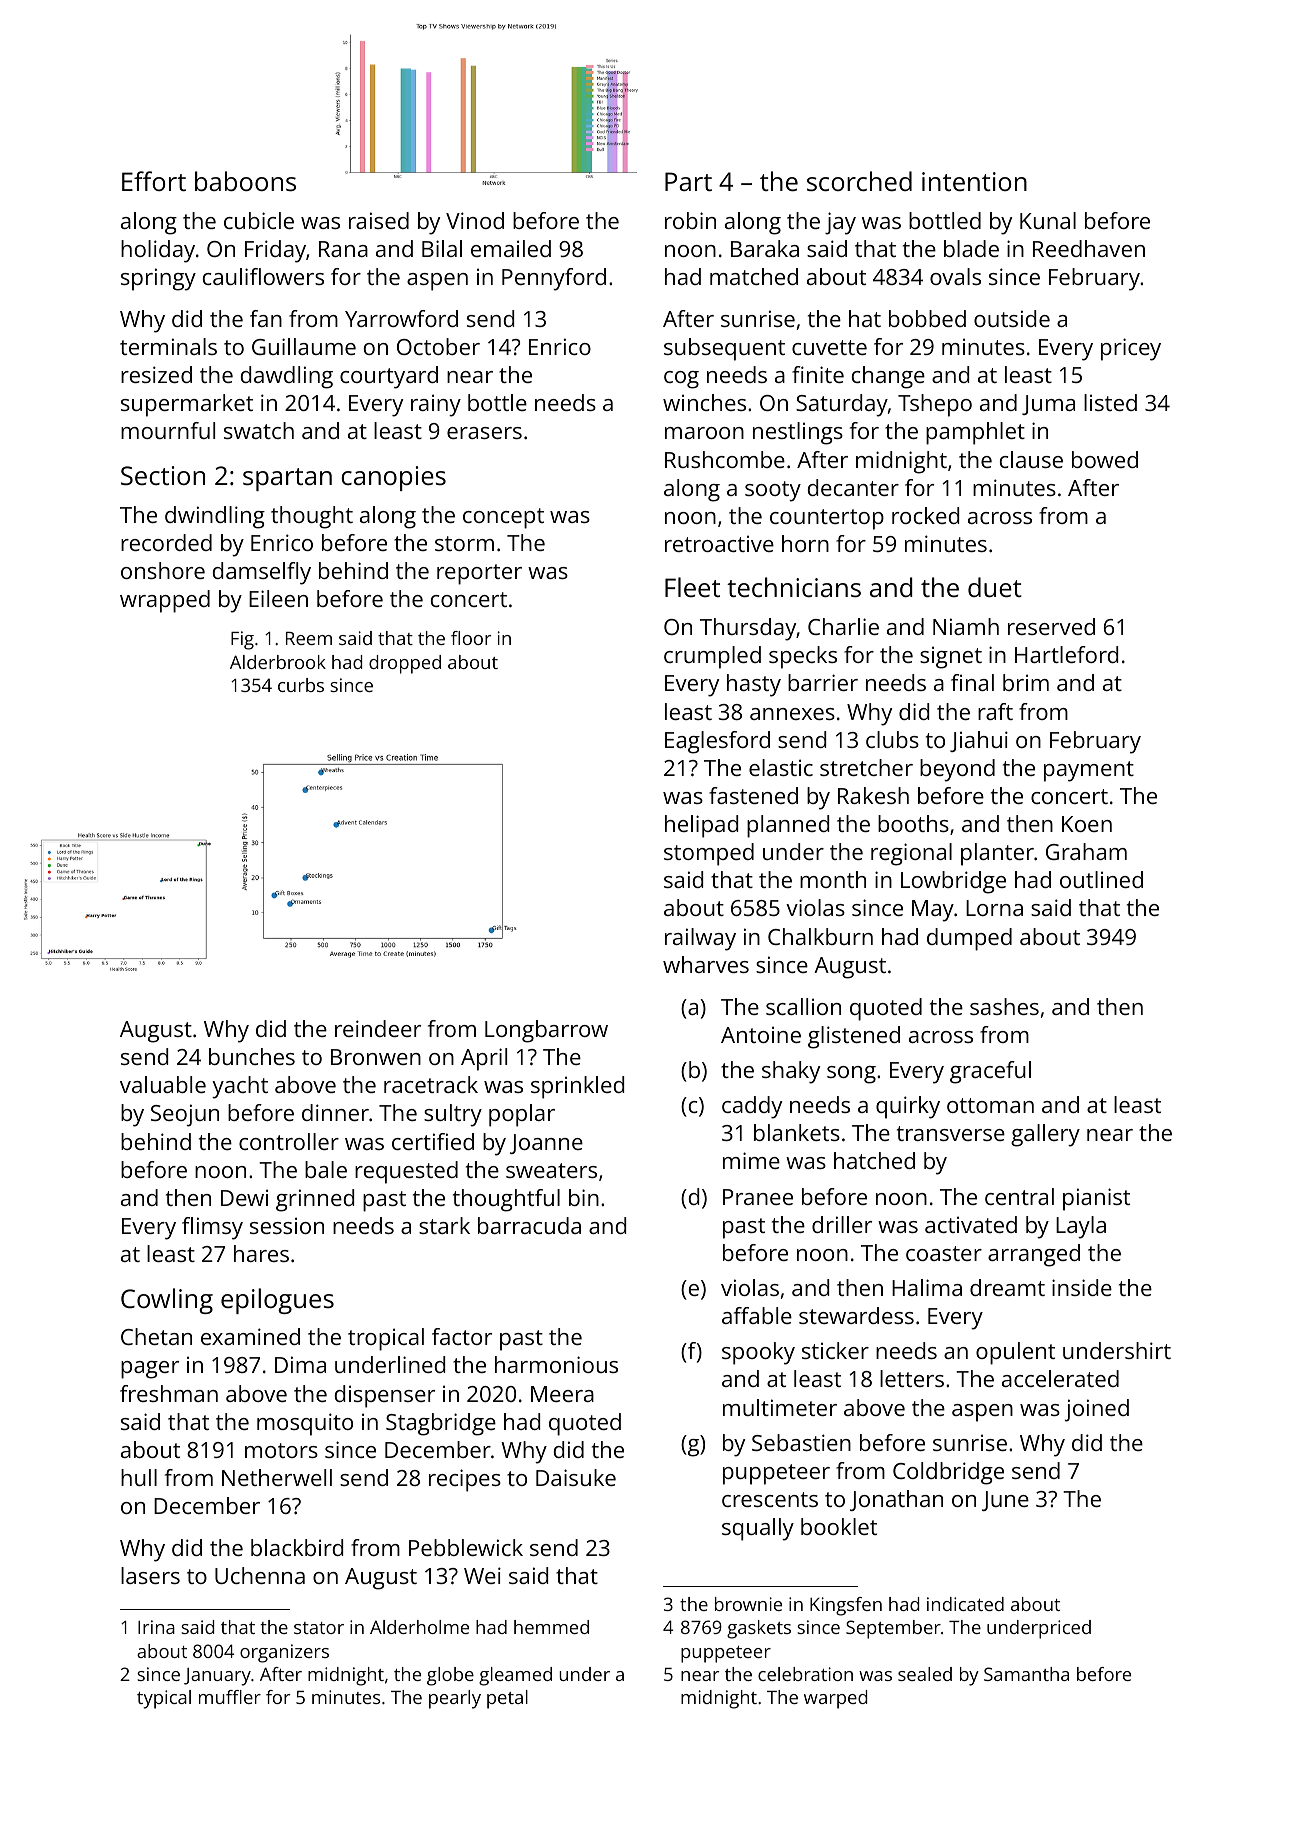  What do you see at coordinates (681, 380) in the screenshot?
I see `cog` at bounding box center [681, 380].
